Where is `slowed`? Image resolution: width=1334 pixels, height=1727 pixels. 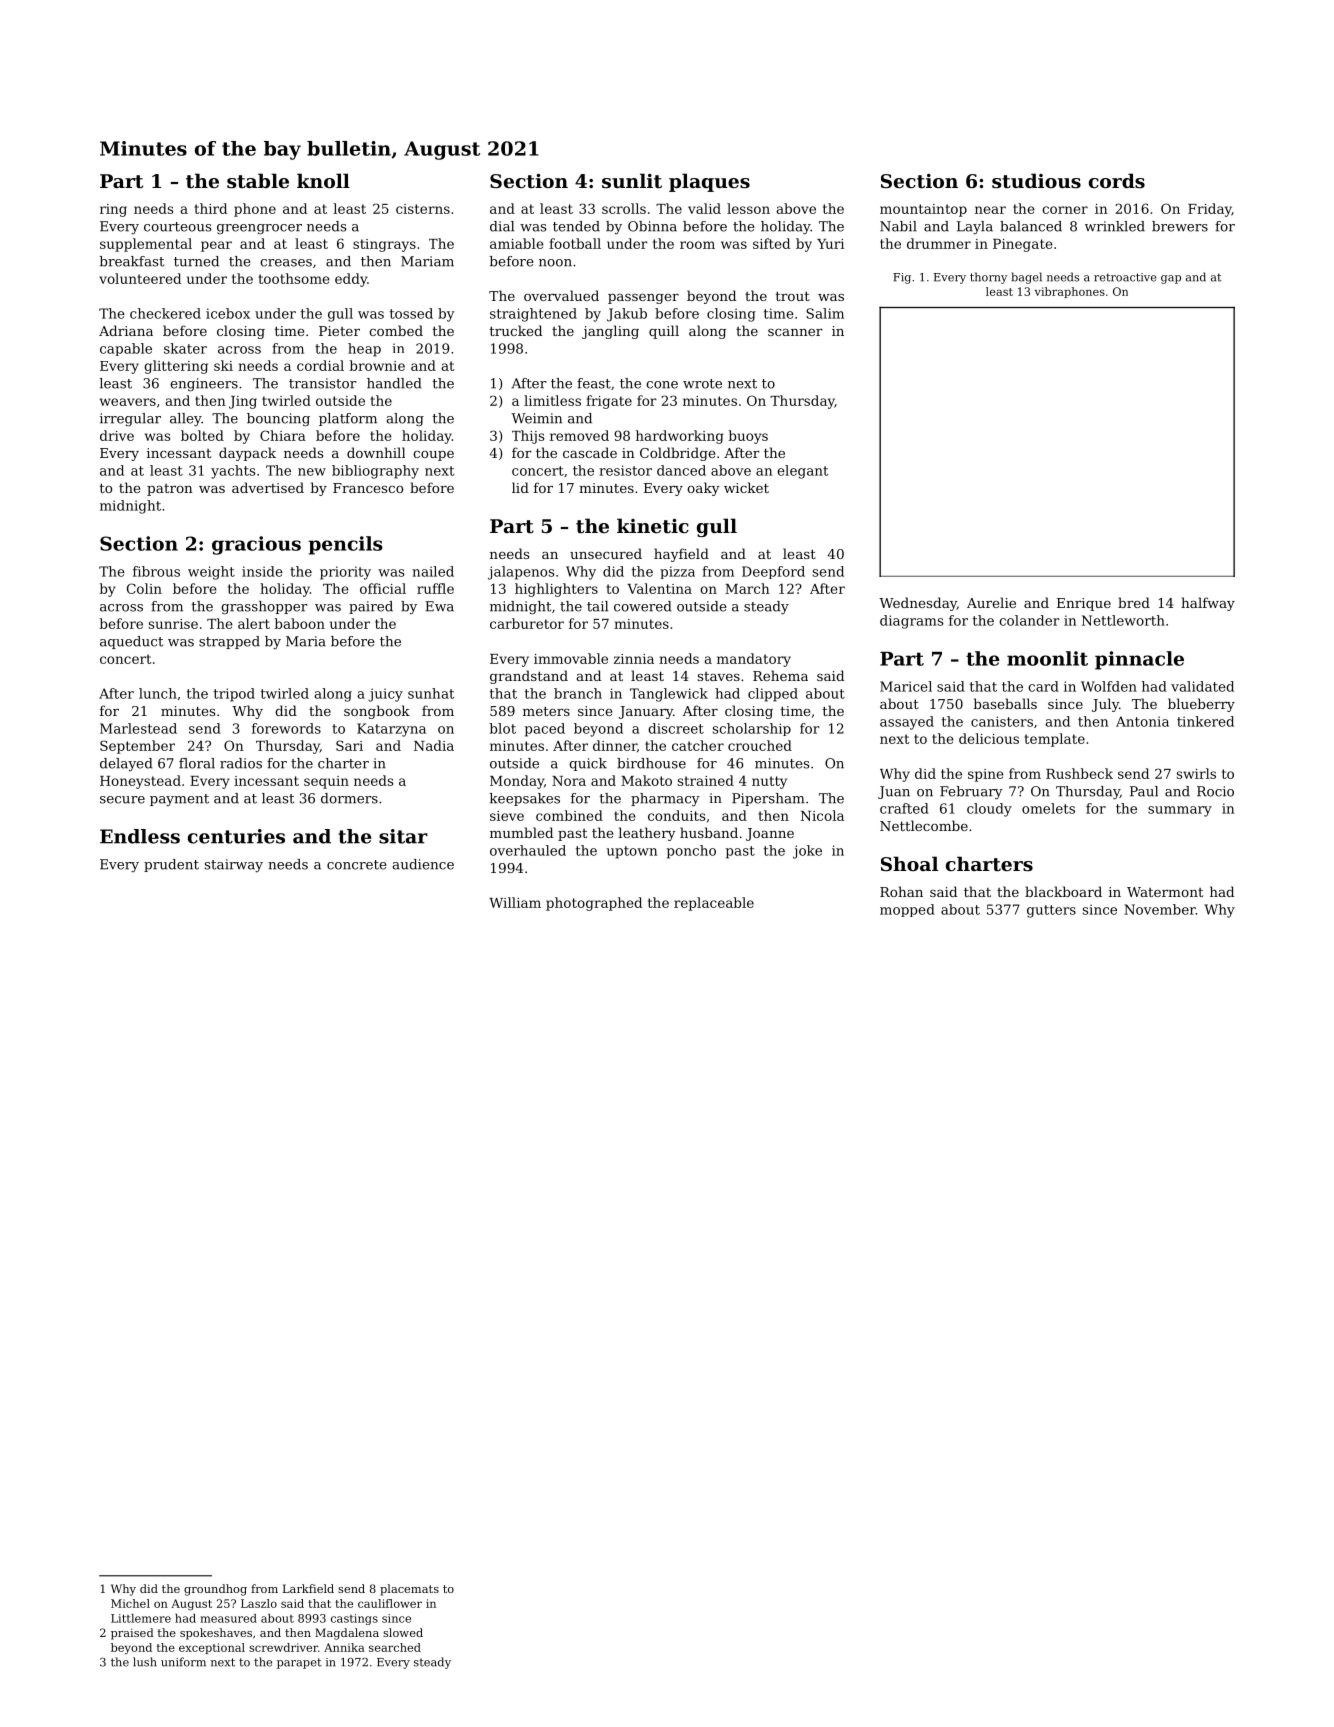 slowed is located at coordinates (403, 1632).
